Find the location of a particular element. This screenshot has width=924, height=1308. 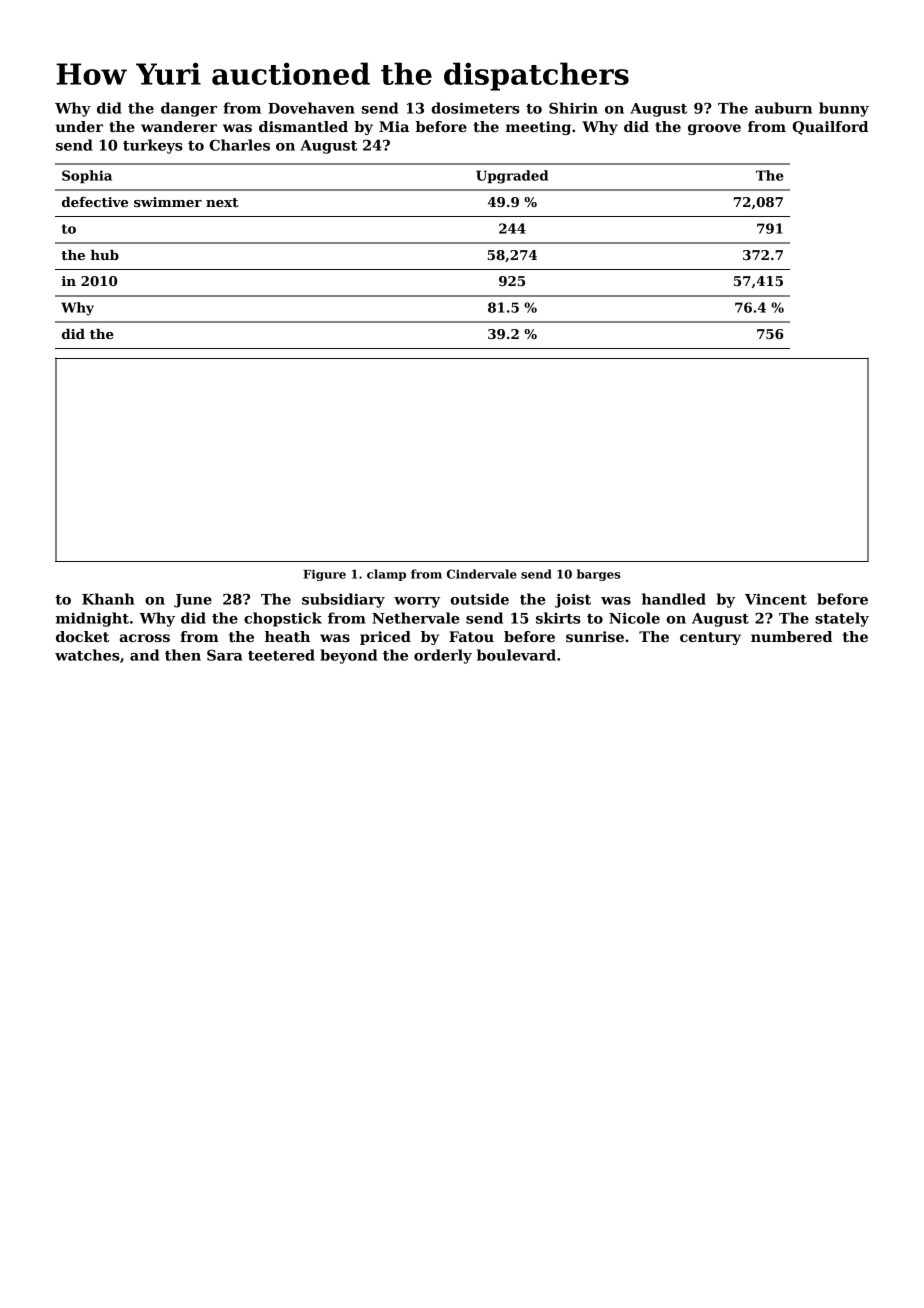

hub is located at coordinates (105, 255).
